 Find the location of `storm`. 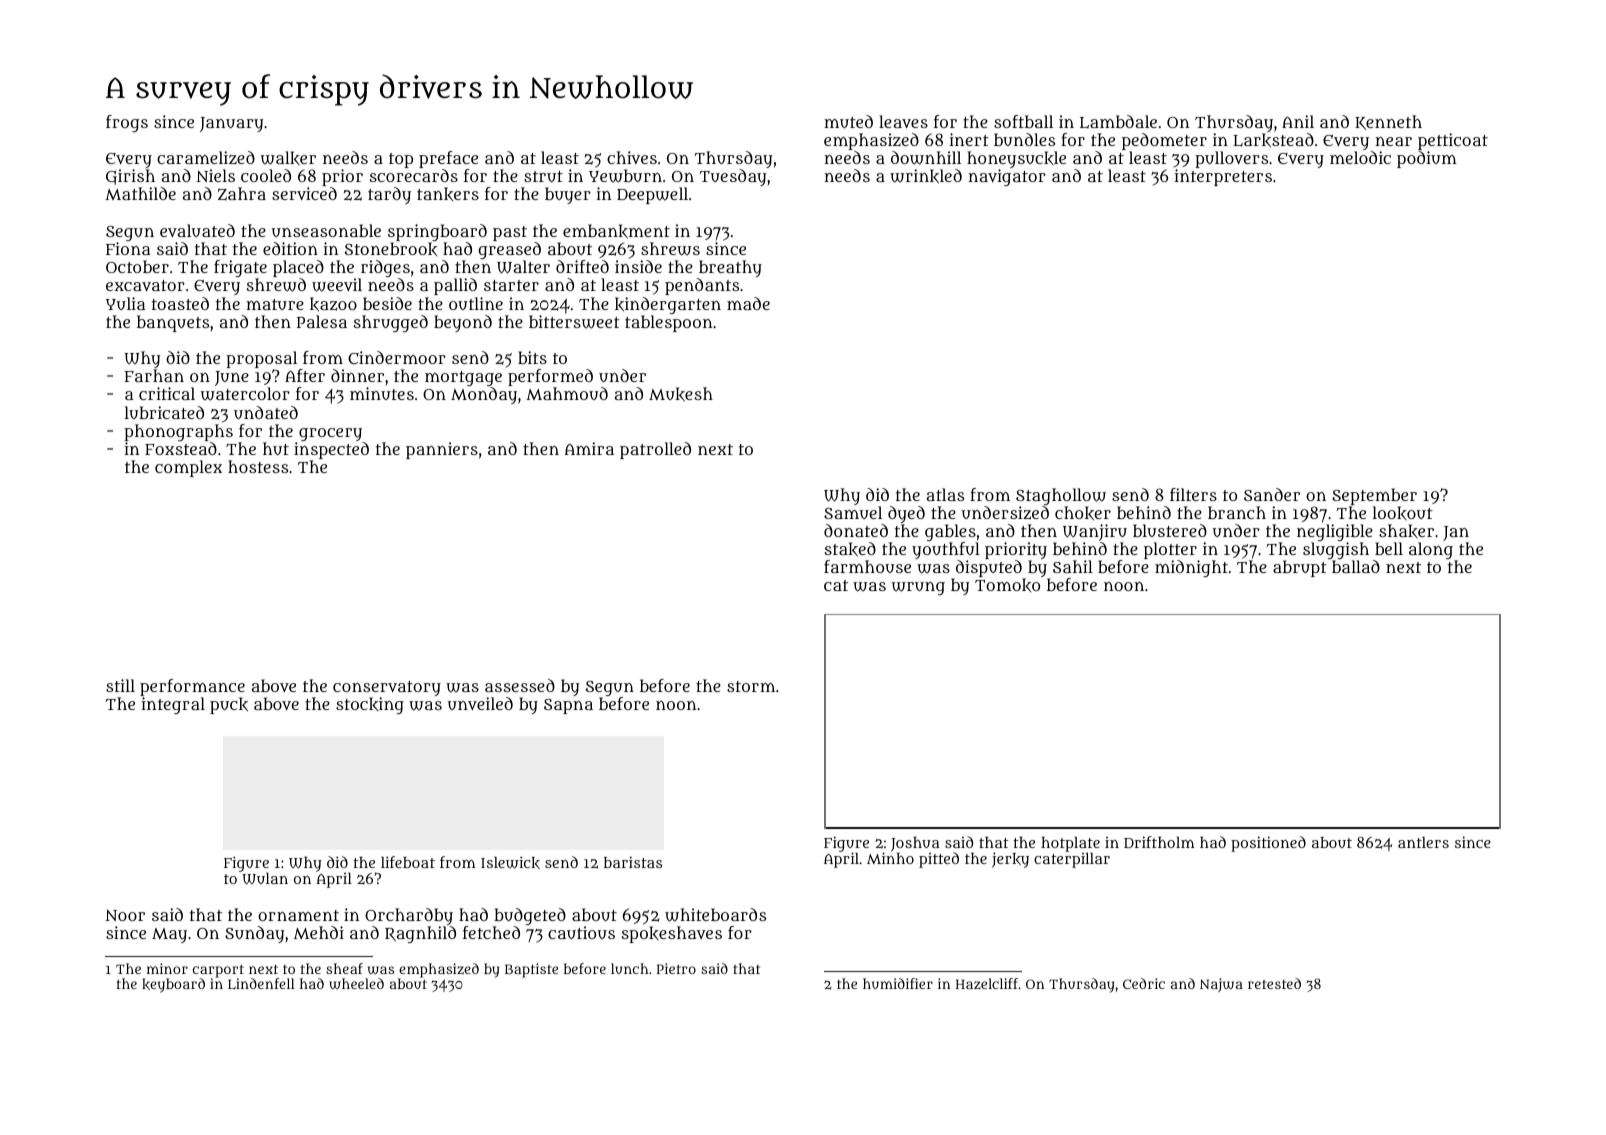

storm is located at coordinates (751, 686).
